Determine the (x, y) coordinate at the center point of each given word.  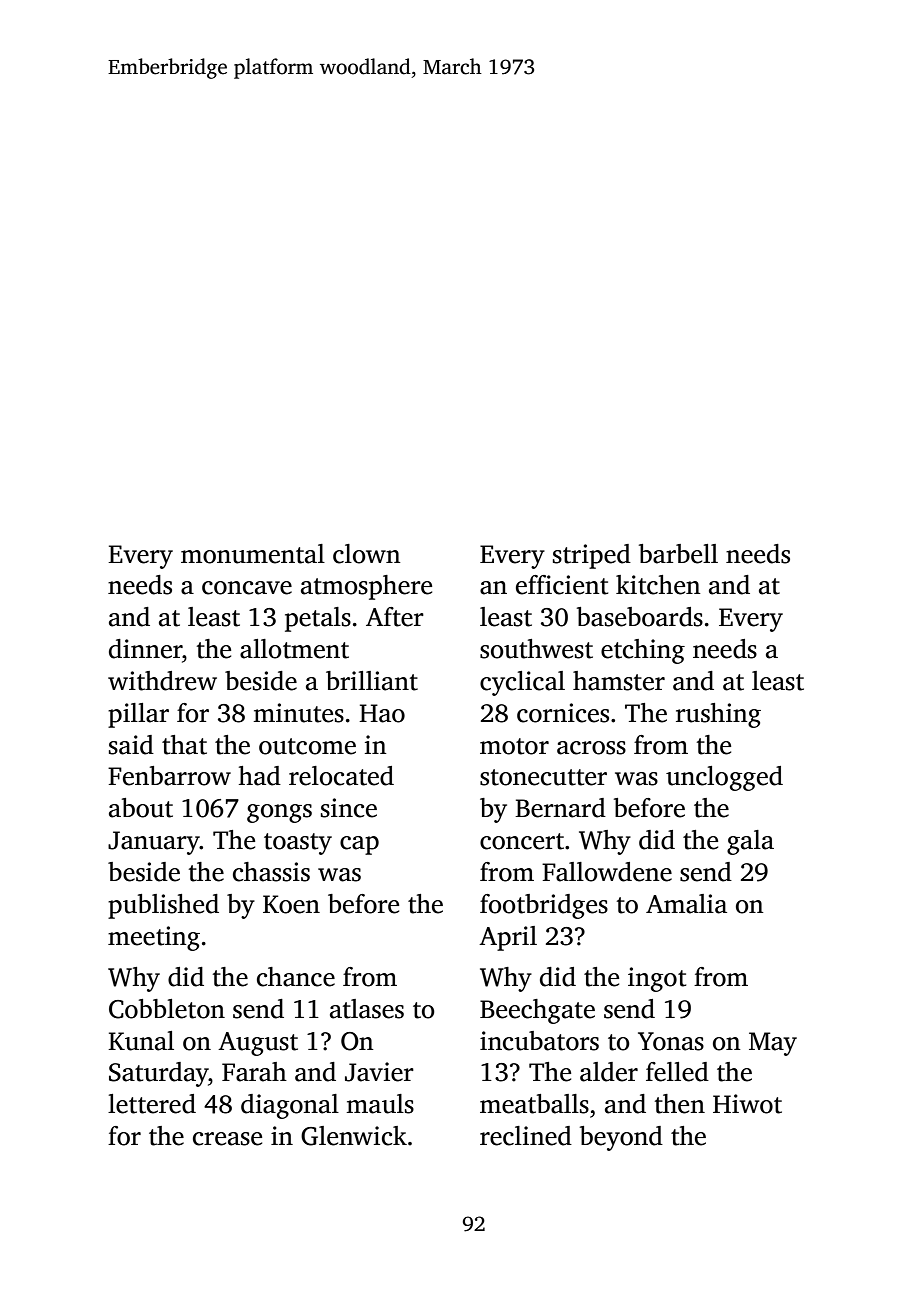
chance (296, 977)
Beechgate (537, 1011)
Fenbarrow (169, 776)
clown (367, 554)
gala (750, 842)
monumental (253, 554)
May (773, 1044)
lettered (152, 1104)
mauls (380, 1104)
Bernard (560, 808)
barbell (678, 554)
